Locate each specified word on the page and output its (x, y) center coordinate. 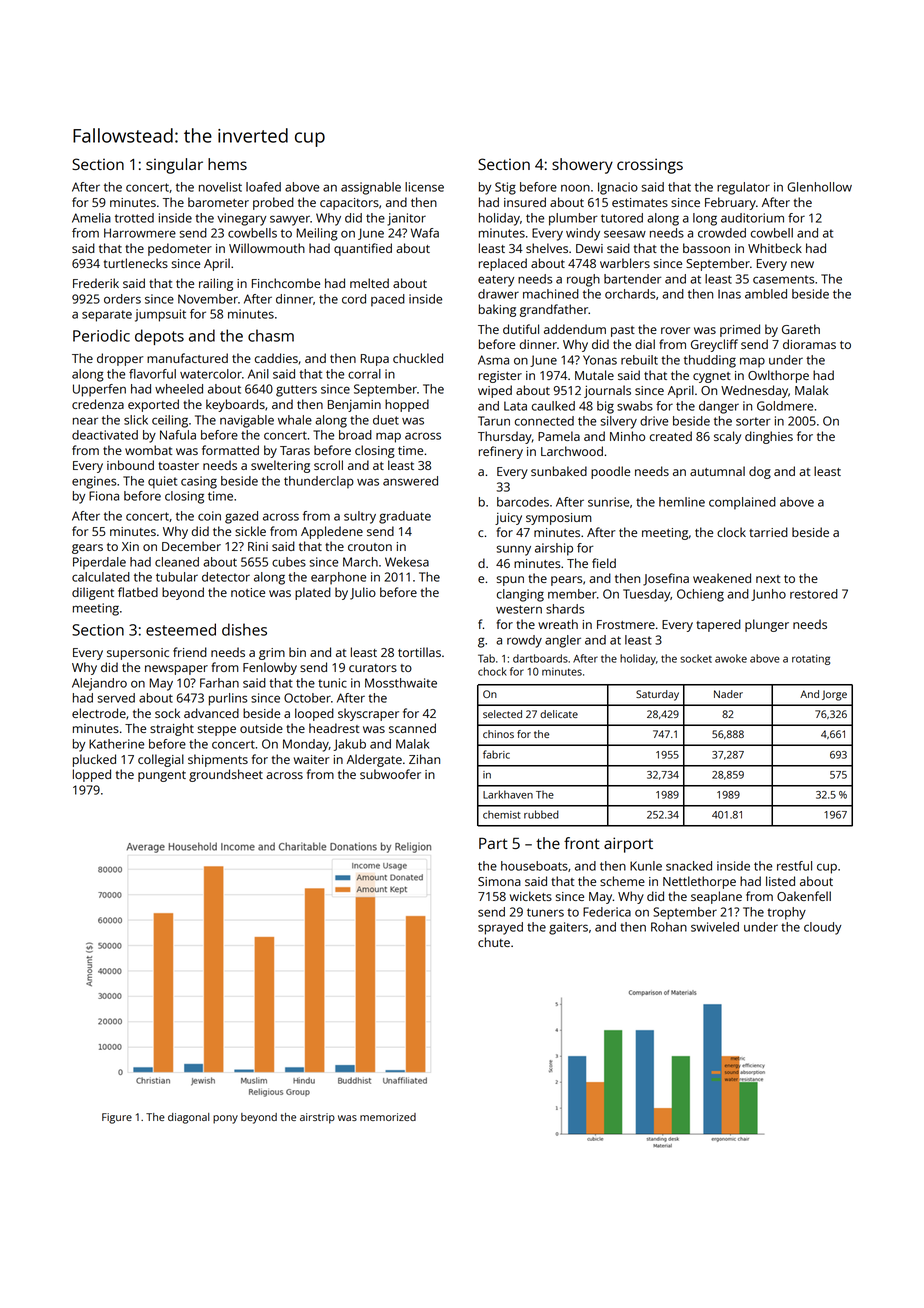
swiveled (715, 927)
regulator (743, 188)
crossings (650, 166)
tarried (768, 532)
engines (94, 482)
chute (494, 942)
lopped (92, 775)
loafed (263, 187)
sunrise (608, 502)
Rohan (669, 927)
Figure (117, 1118)
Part (493, 843)
